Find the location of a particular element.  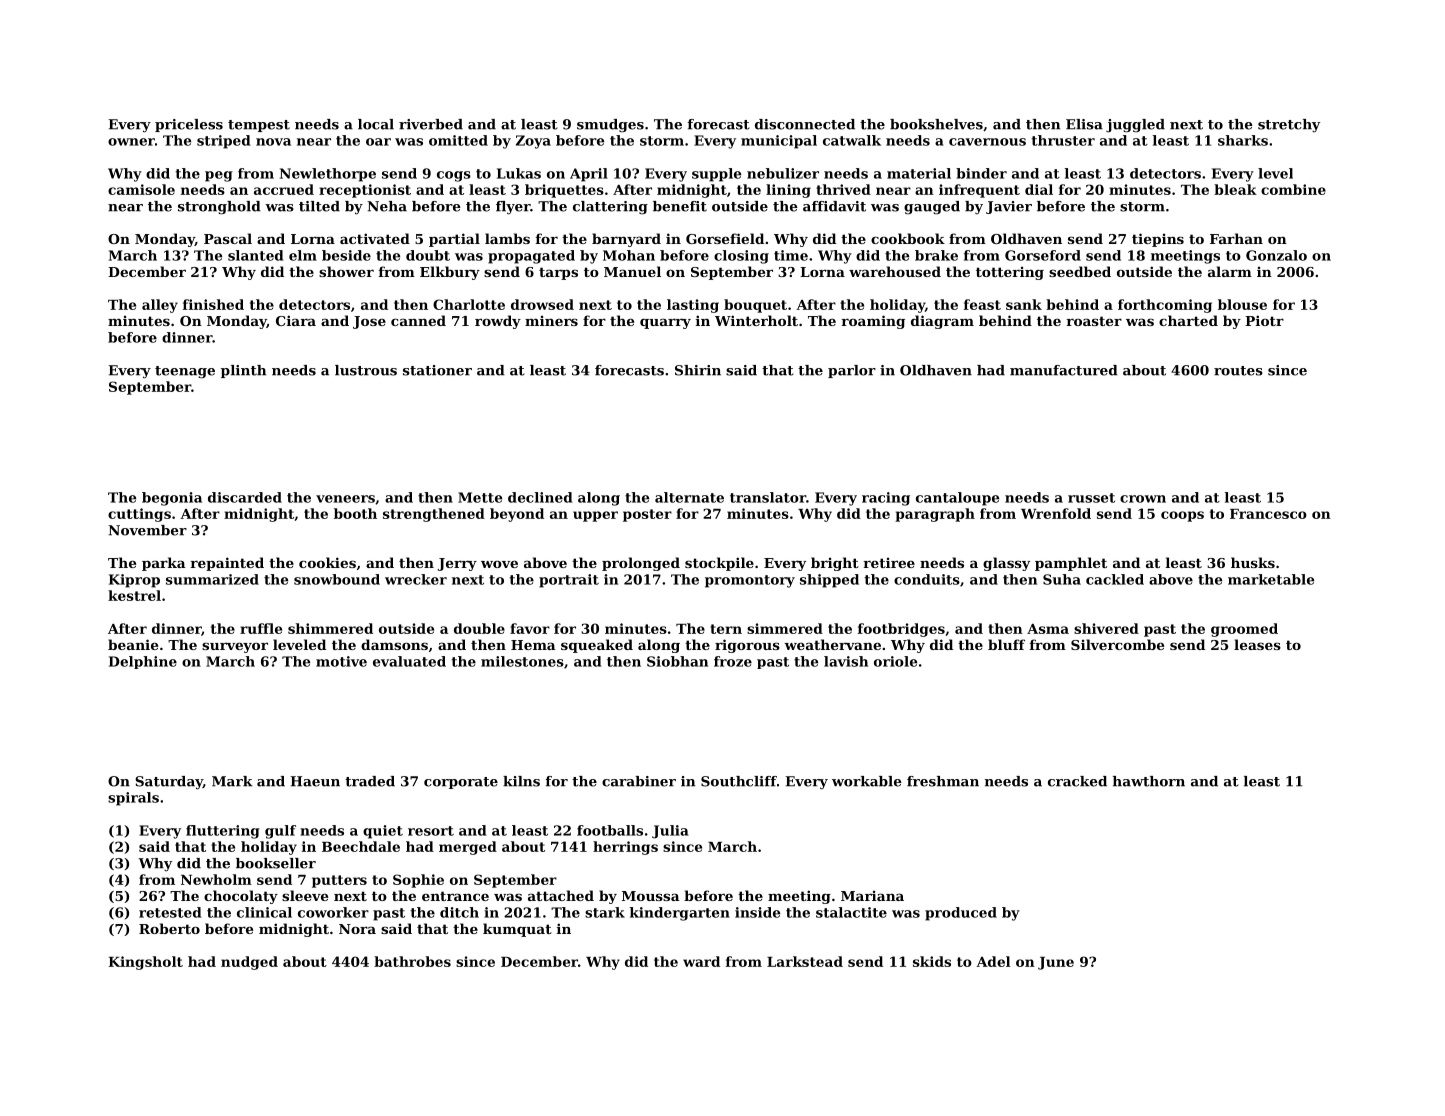

alley is located at coordinates (160, 306).
